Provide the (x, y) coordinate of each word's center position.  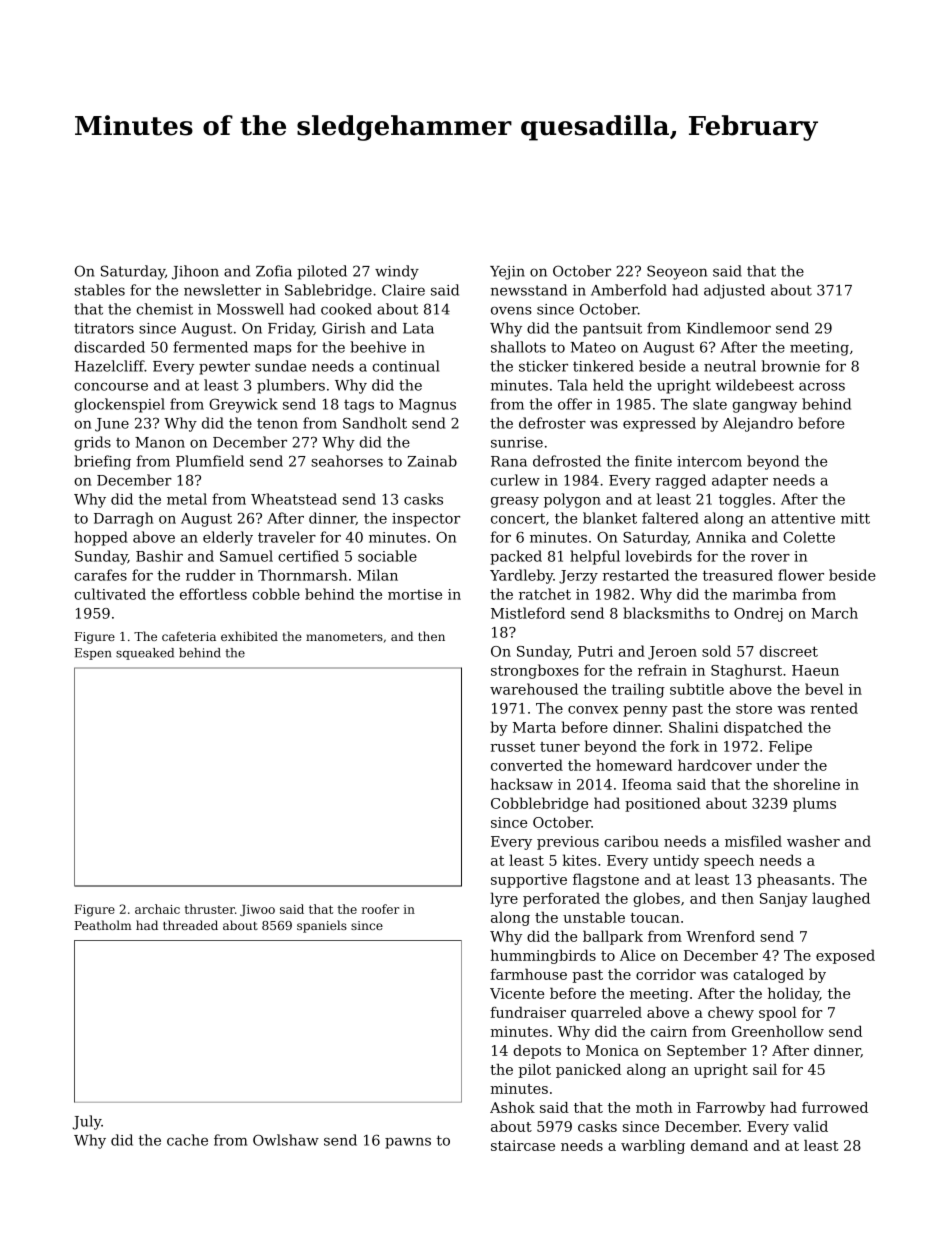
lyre (504, 899)
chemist (164, 309)
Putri (595, 651)
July (87, 1122)
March (834, 613)
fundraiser (528, 1012)
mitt (855, 518)
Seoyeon (677, 272)
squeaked (145, 654)
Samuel (246, 556)
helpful (595, 557)
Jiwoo (257, 910)
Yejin (507, 273)
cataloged (768, 975)
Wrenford (720, 936)
